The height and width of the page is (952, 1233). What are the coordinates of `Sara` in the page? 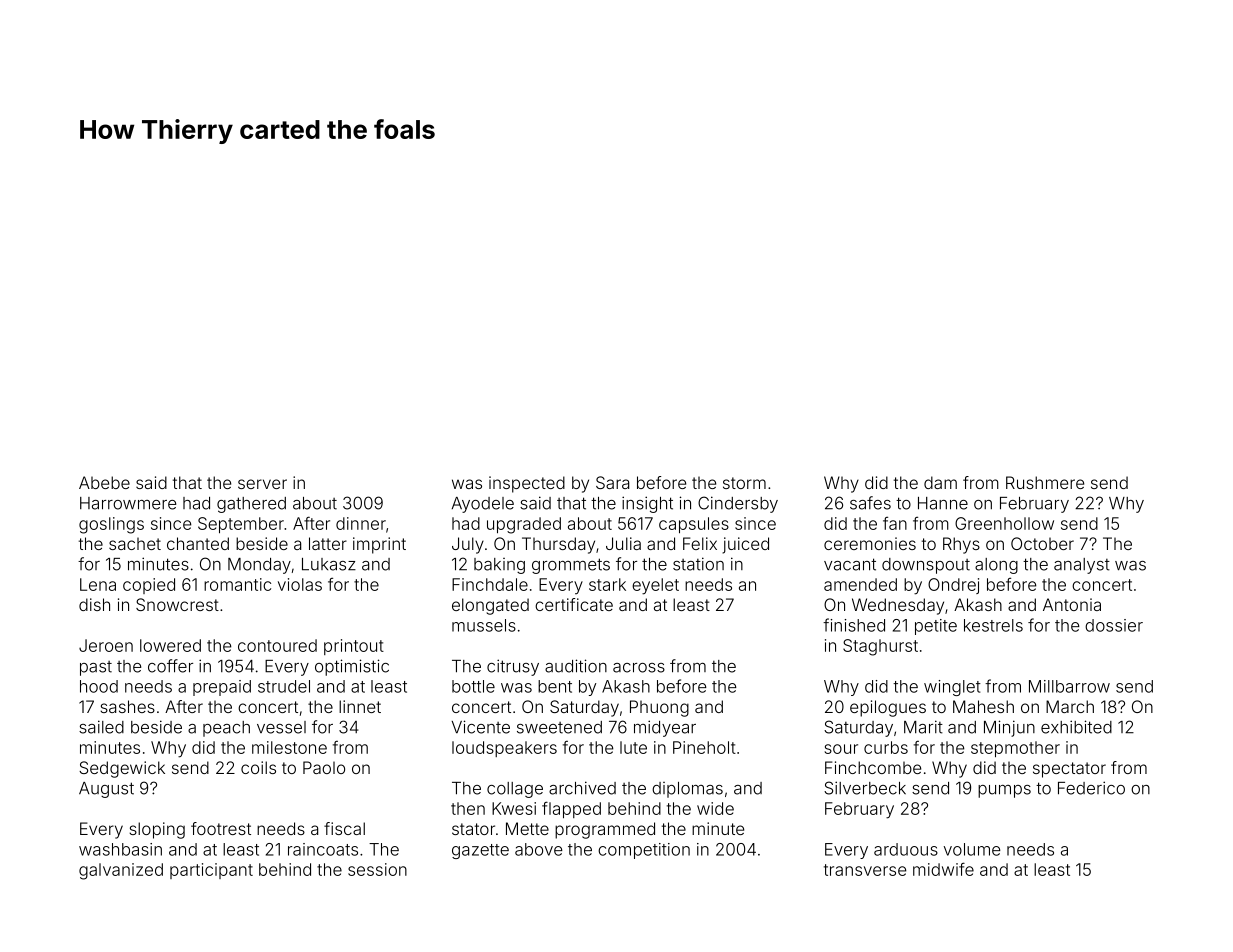 It's located at (612, 482).
